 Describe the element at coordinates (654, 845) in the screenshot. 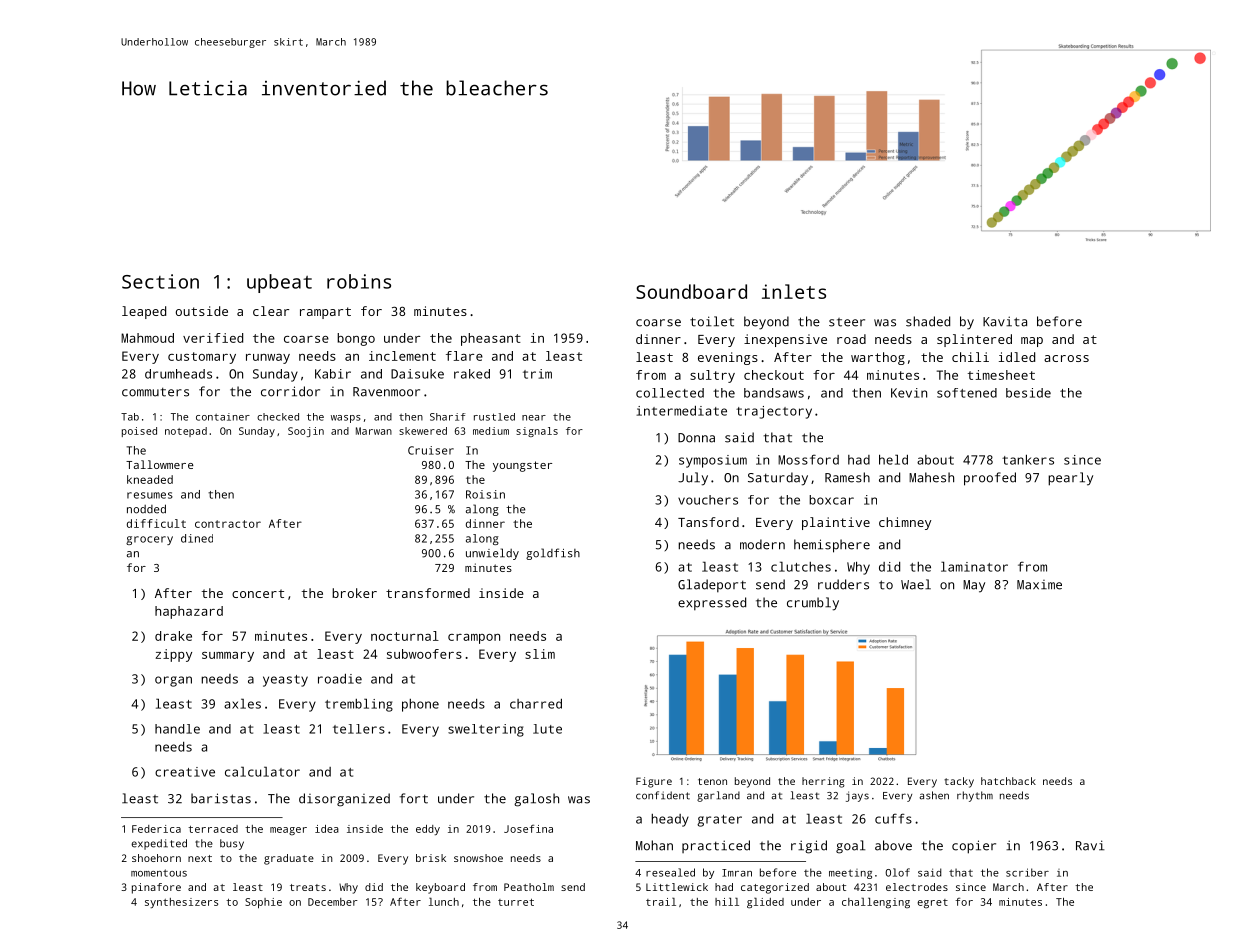

I see `Mohan` at that location.
